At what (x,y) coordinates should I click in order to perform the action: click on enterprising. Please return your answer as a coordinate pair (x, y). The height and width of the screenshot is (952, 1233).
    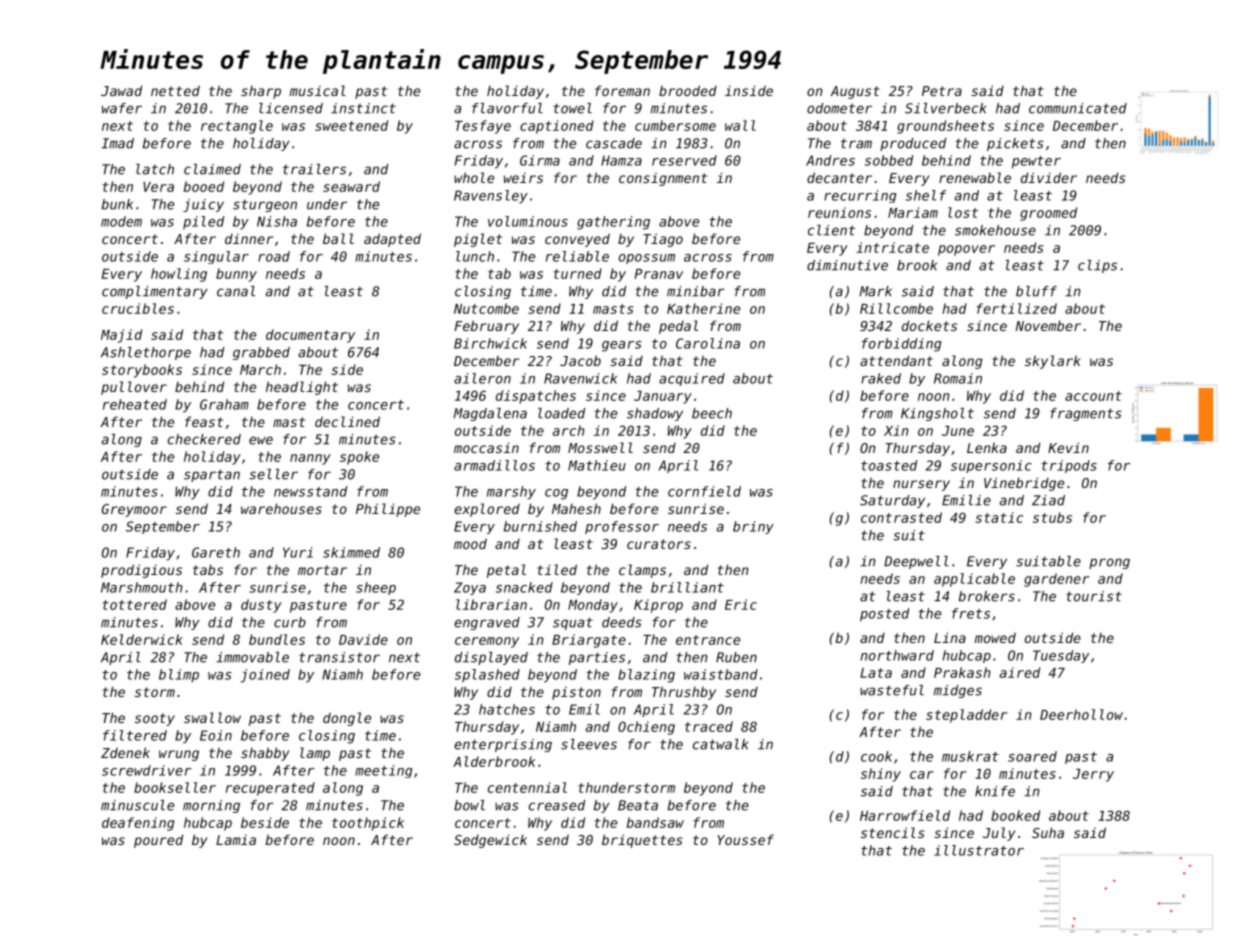
    Looking at the image, I should click on (503, 745).
